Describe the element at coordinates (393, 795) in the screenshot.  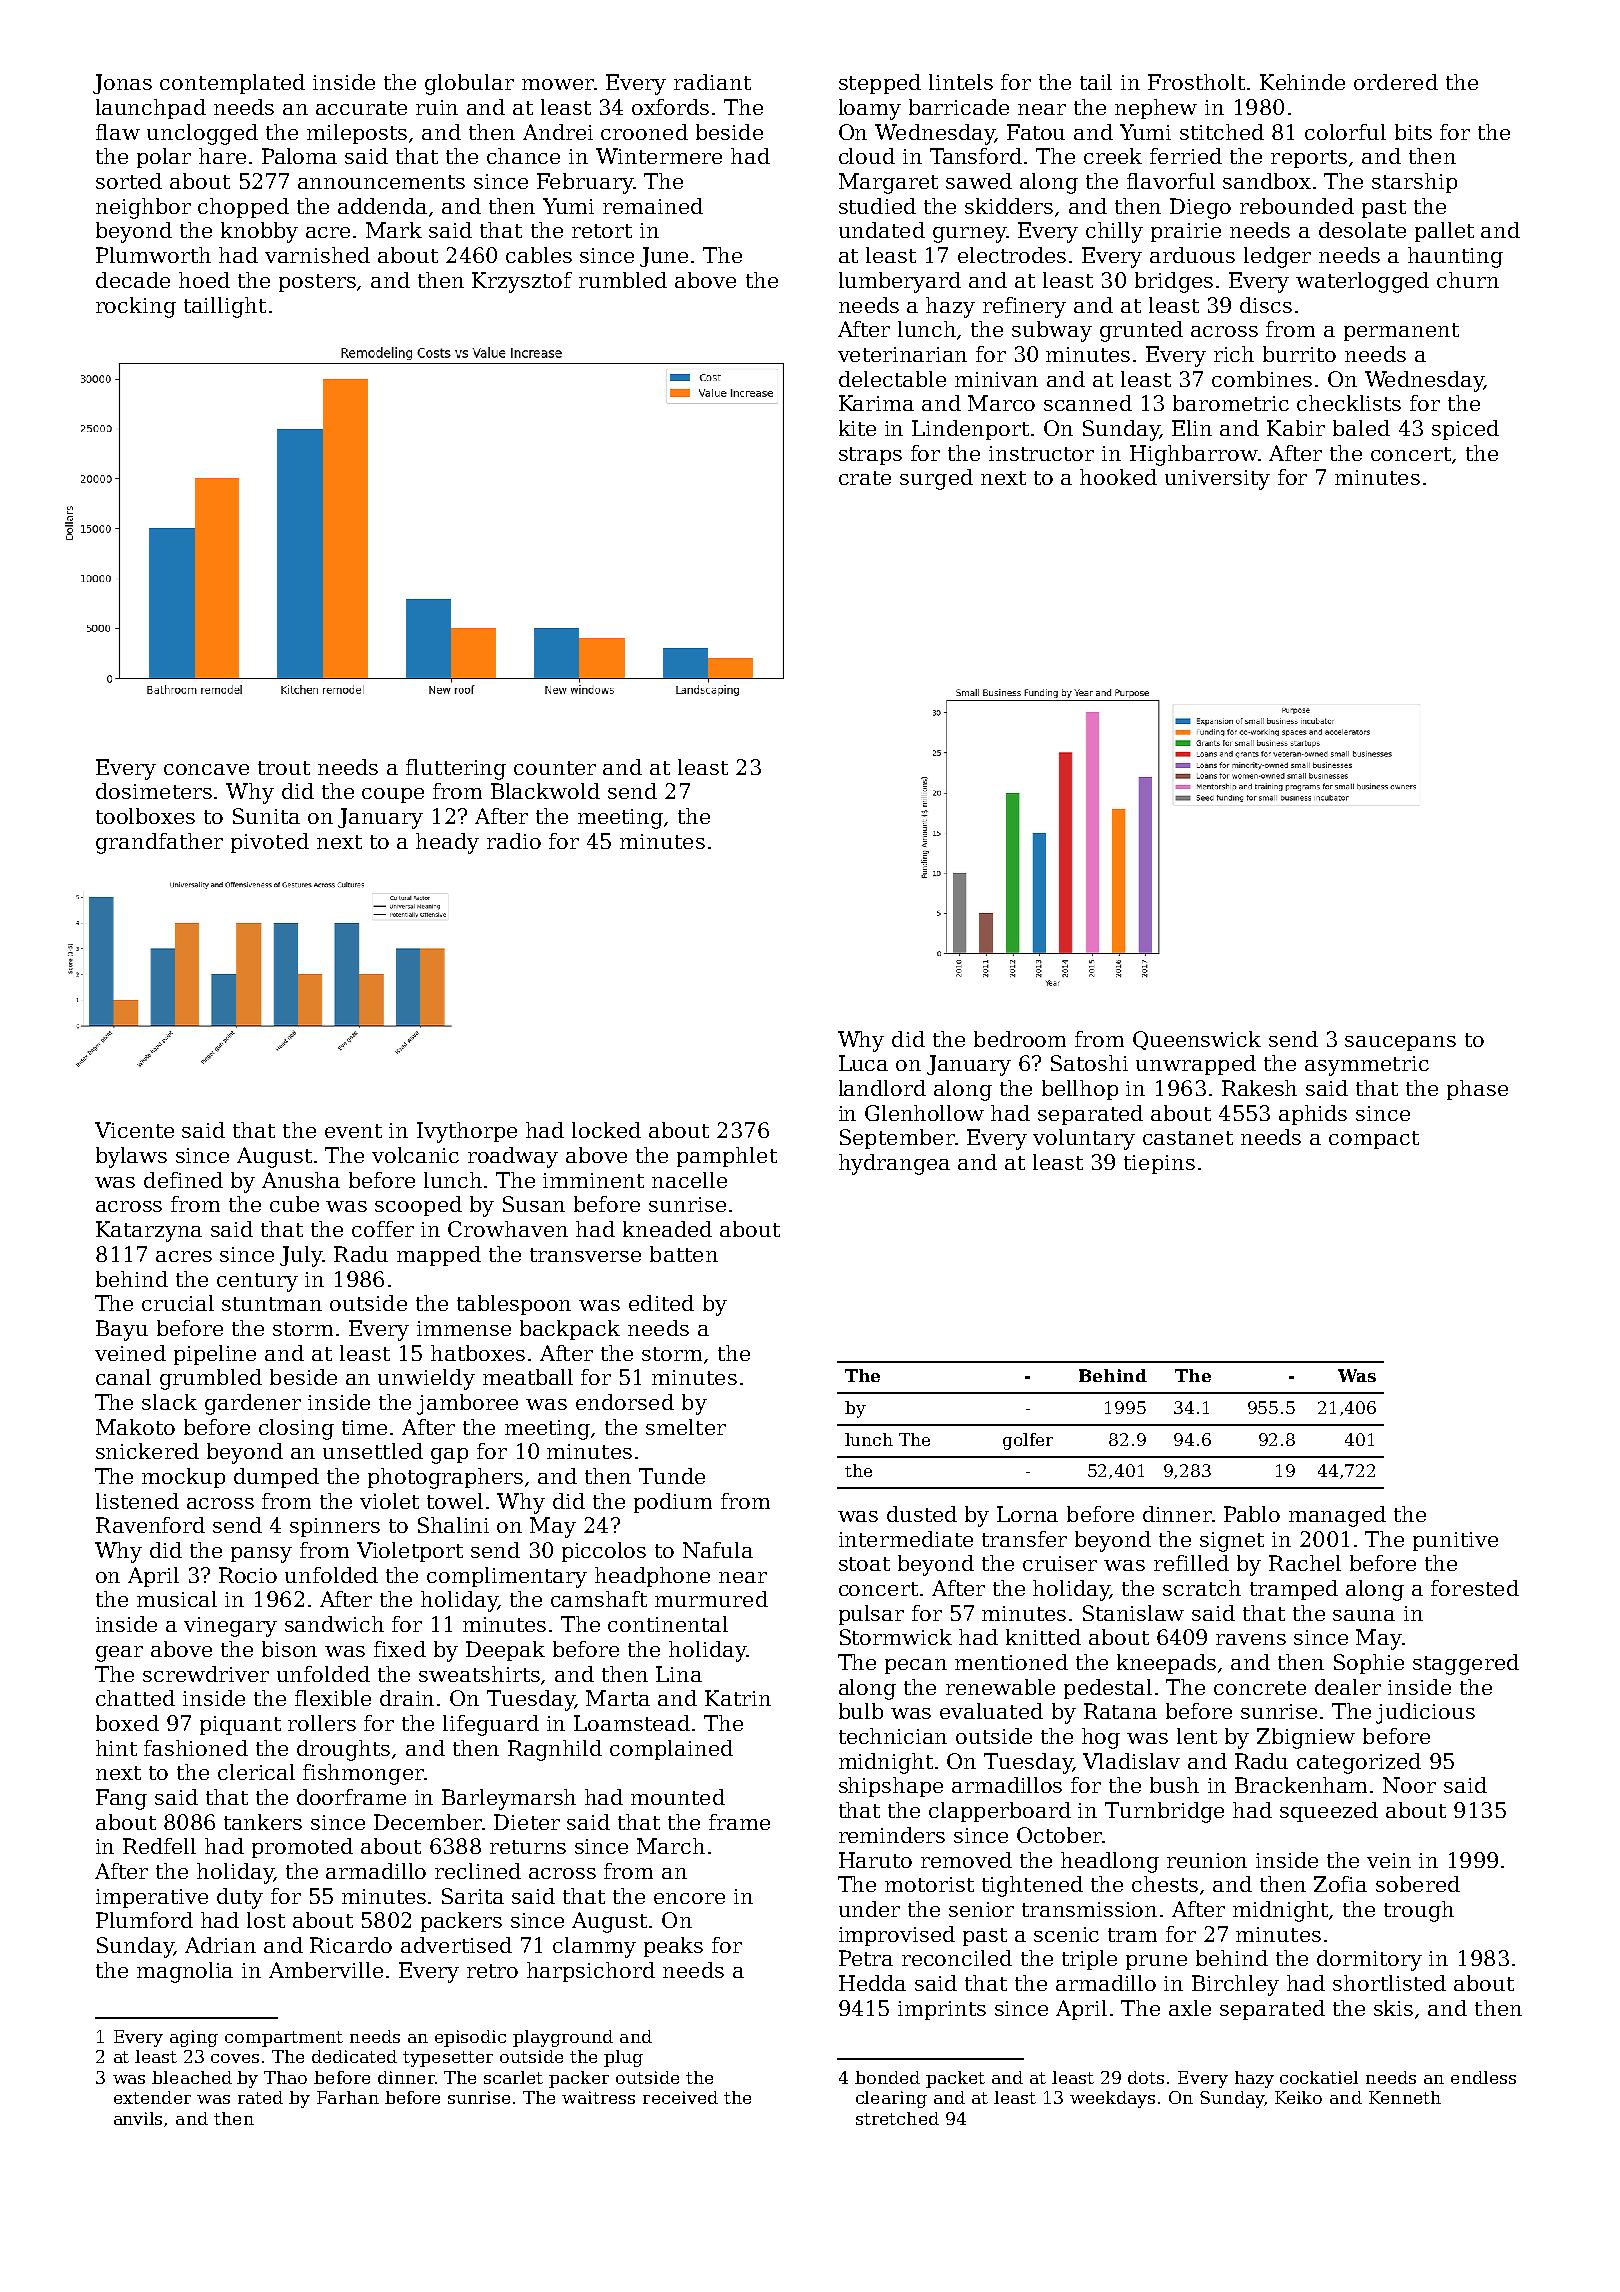
I see `coupe` at that location.
